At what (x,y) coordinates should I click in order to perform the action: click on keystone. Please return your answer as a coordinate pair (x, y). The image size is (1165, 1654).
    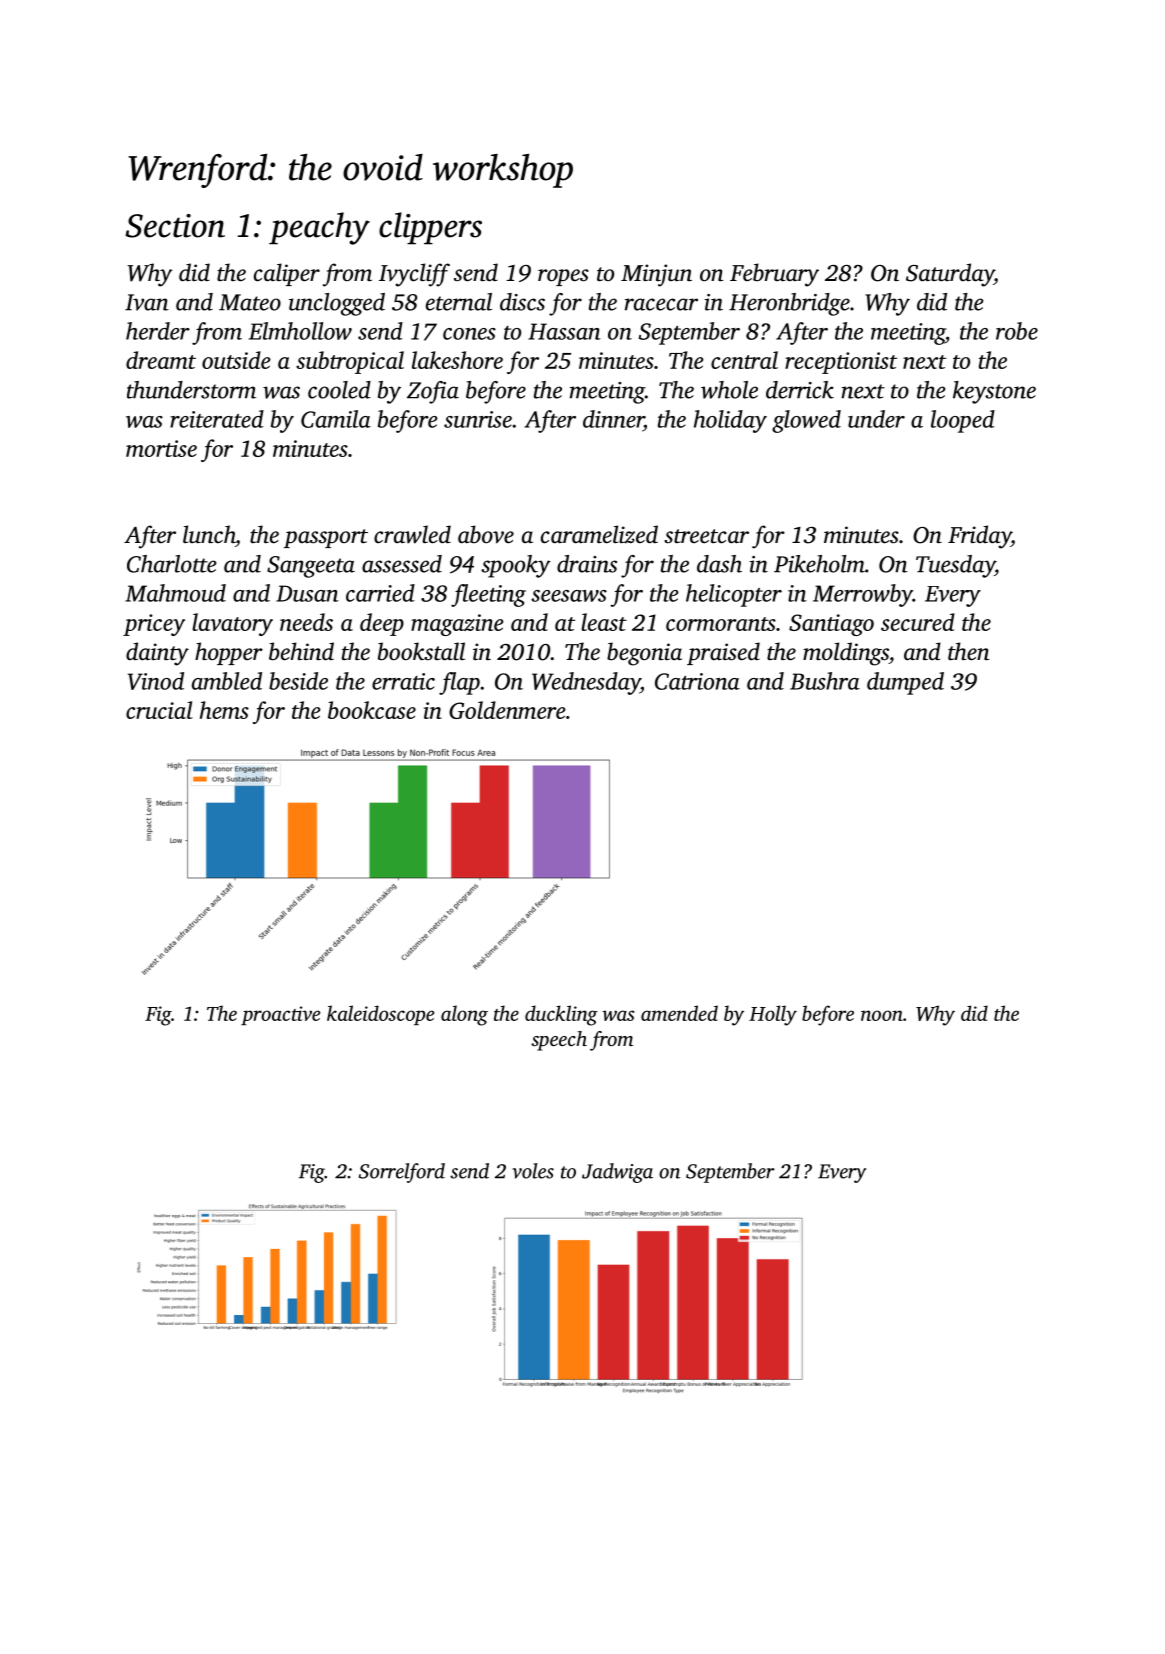
    Looking at the image, I should click on (994, 392).
